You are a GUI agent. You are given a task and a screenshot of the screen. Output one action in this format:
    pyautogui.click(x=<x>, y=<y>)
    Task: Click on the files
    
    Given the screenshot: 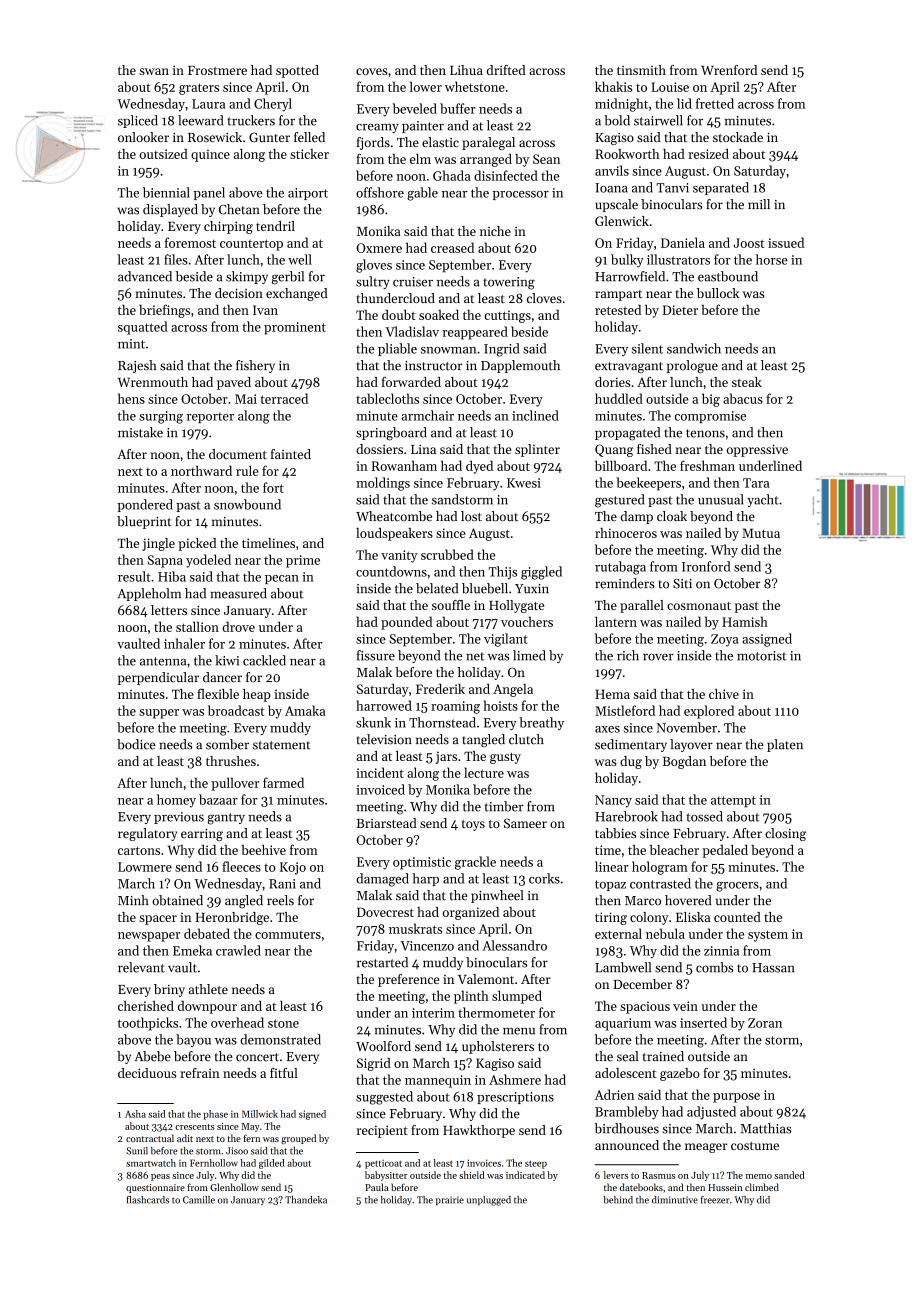 What is the action you would take?
    pyautogui.click(x=176, y=259)
